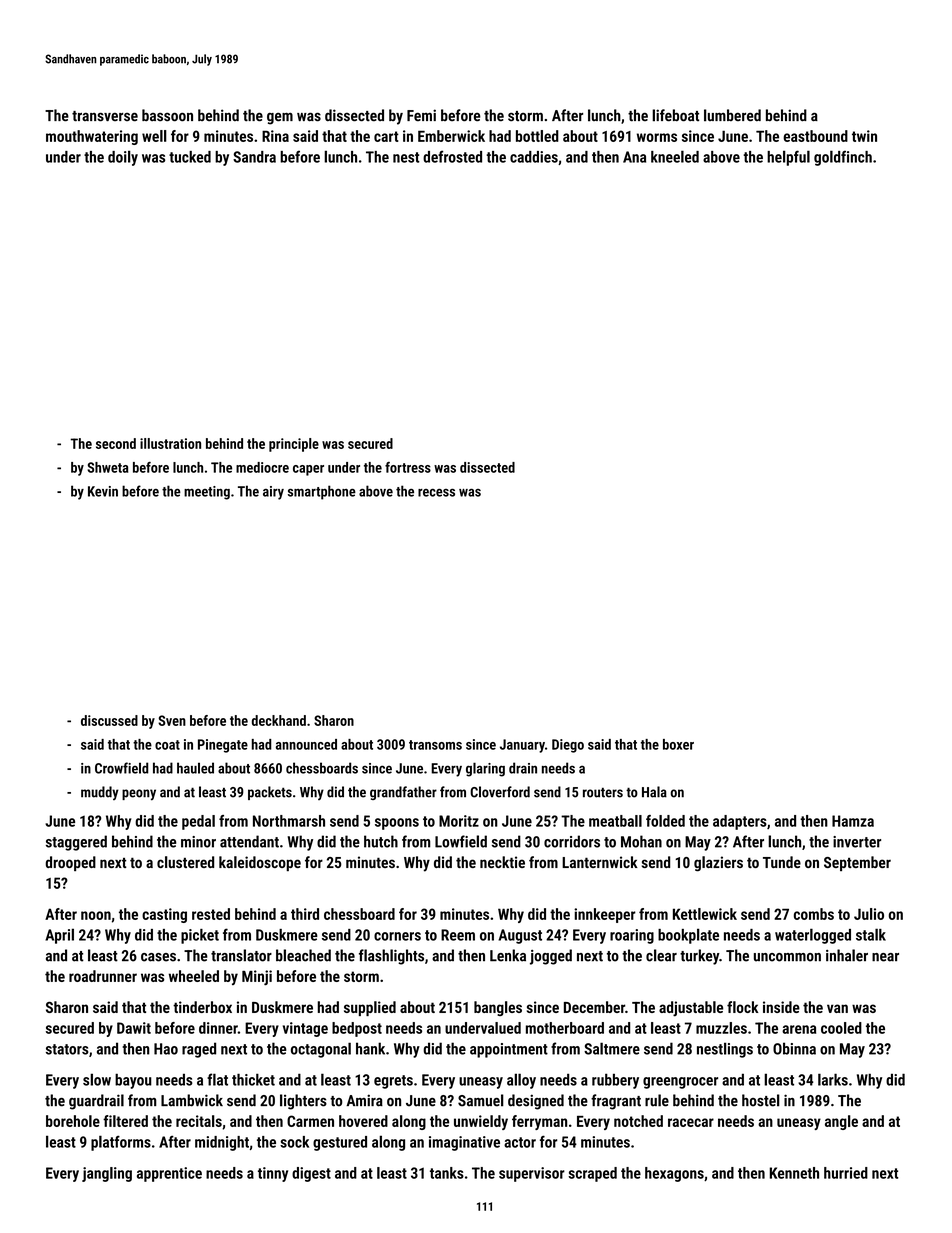  What do you see at coordinates (864, 136) in the screenshot?
I see `twin` at bounding box center [864, 136].
